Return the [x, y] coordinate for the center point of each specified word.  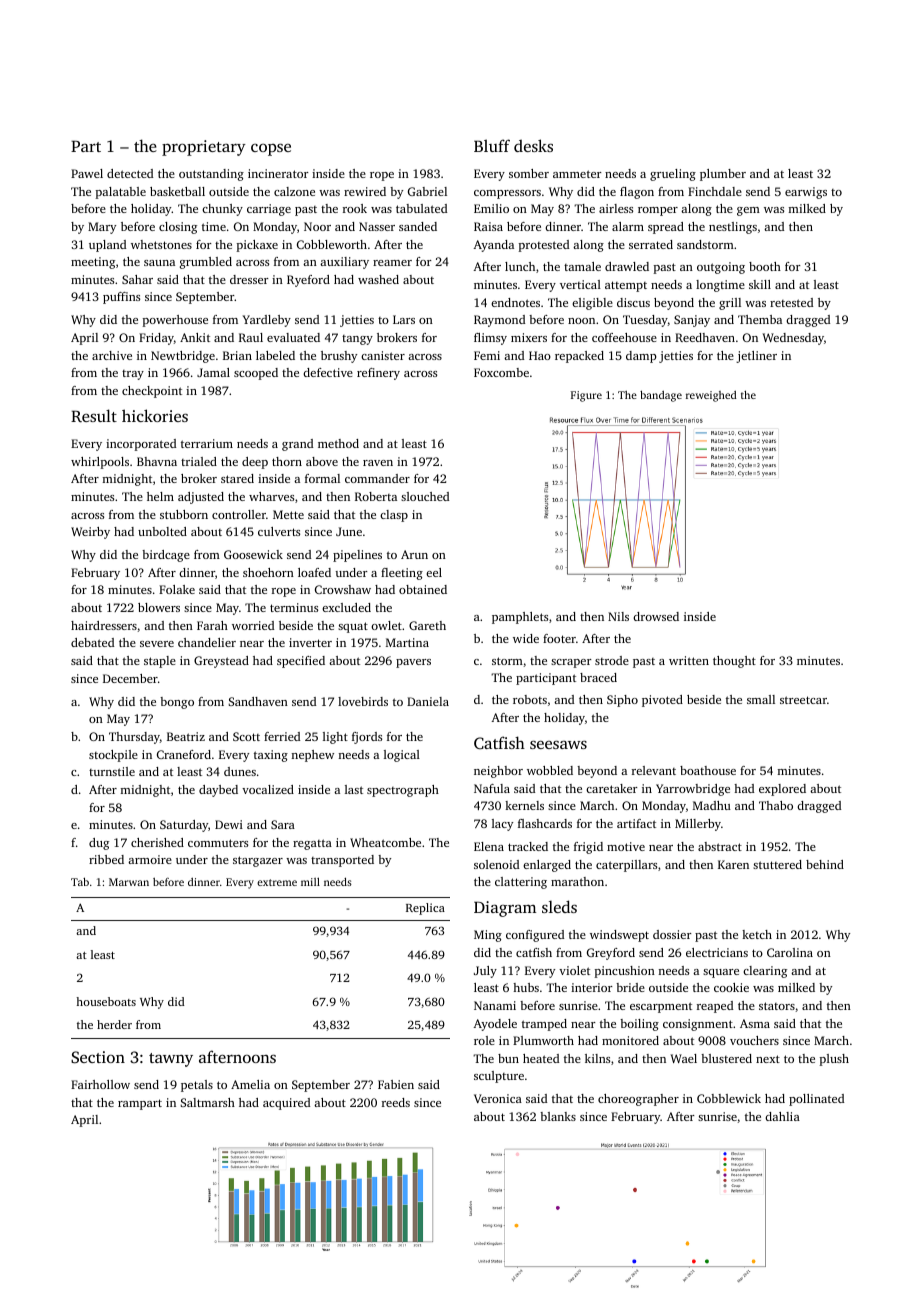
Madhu [712, 805]
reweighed [711, 396]
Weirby [90, 533]
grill [730, 304]
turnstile [112, 771]
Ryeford [308, 281]
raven [378, 463]
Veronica [498, 1098]
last [354, 789]
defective [328, 372]
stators [777, 1006]
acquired [286, 1104]
